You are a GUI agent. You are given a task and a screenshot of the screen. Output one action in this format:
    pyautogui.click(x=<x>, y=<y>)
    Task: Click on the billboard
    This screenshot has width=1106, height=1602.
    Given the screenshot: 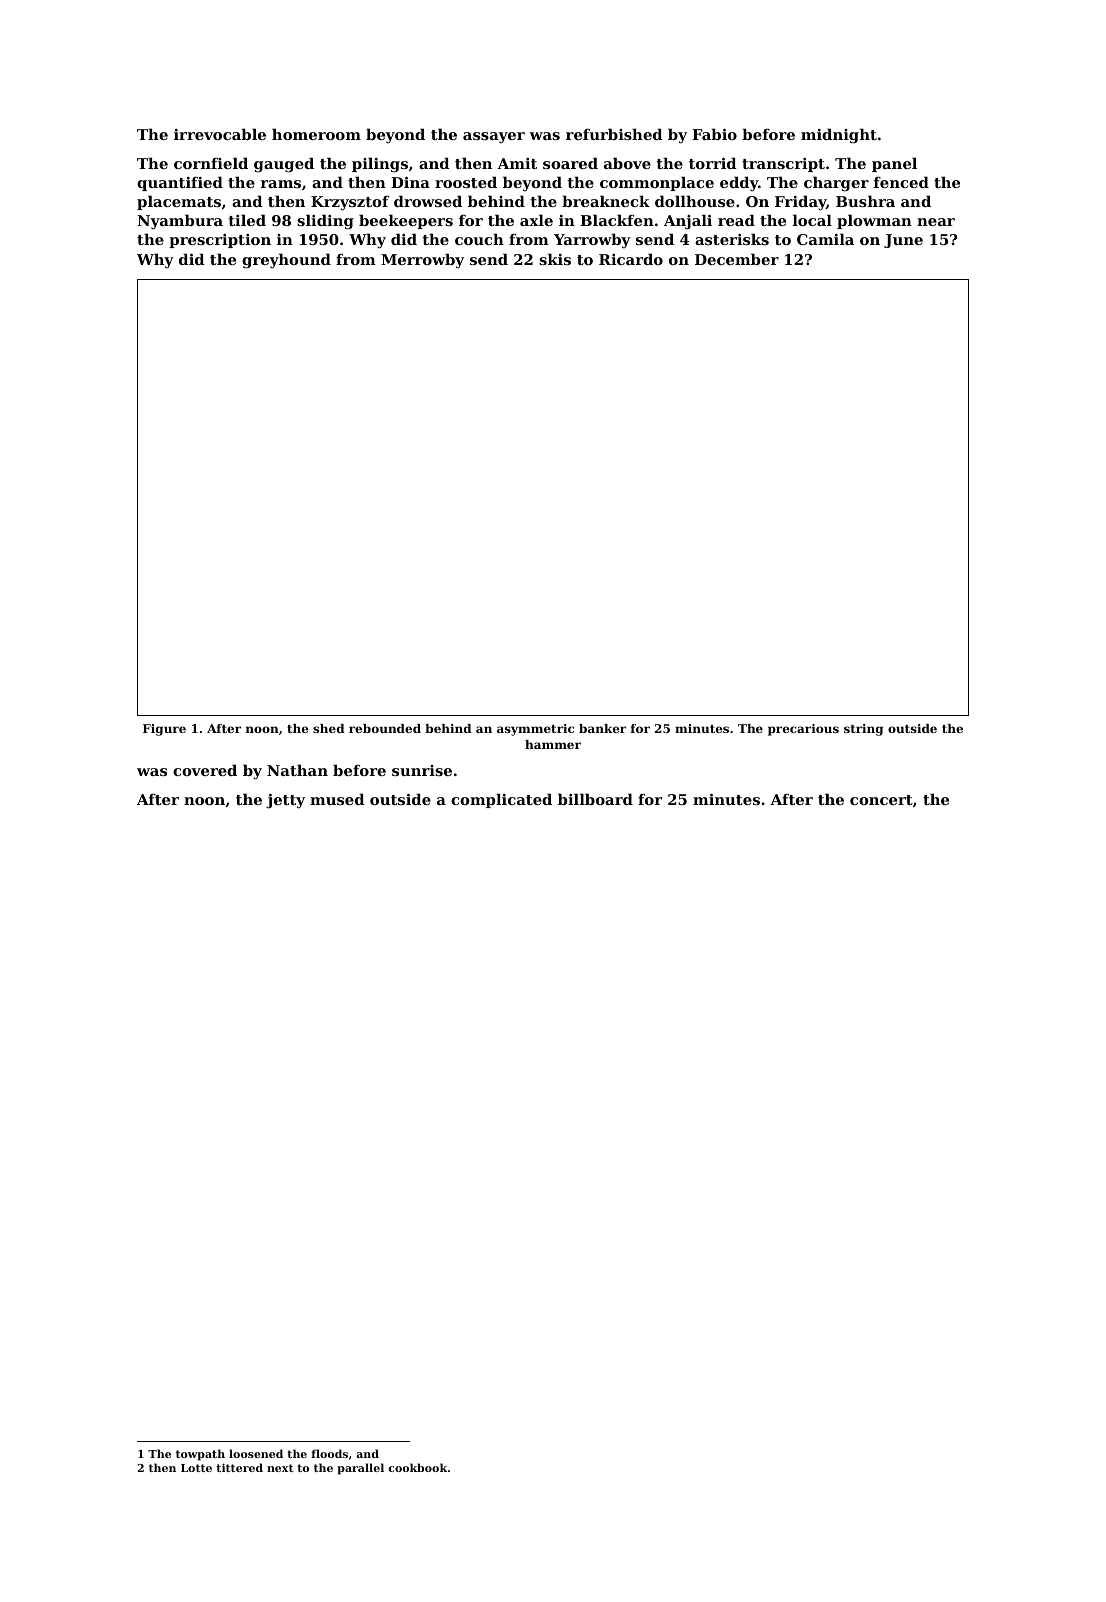 What is the action you would take?
    pyautogui.click(x=595, y=799)
